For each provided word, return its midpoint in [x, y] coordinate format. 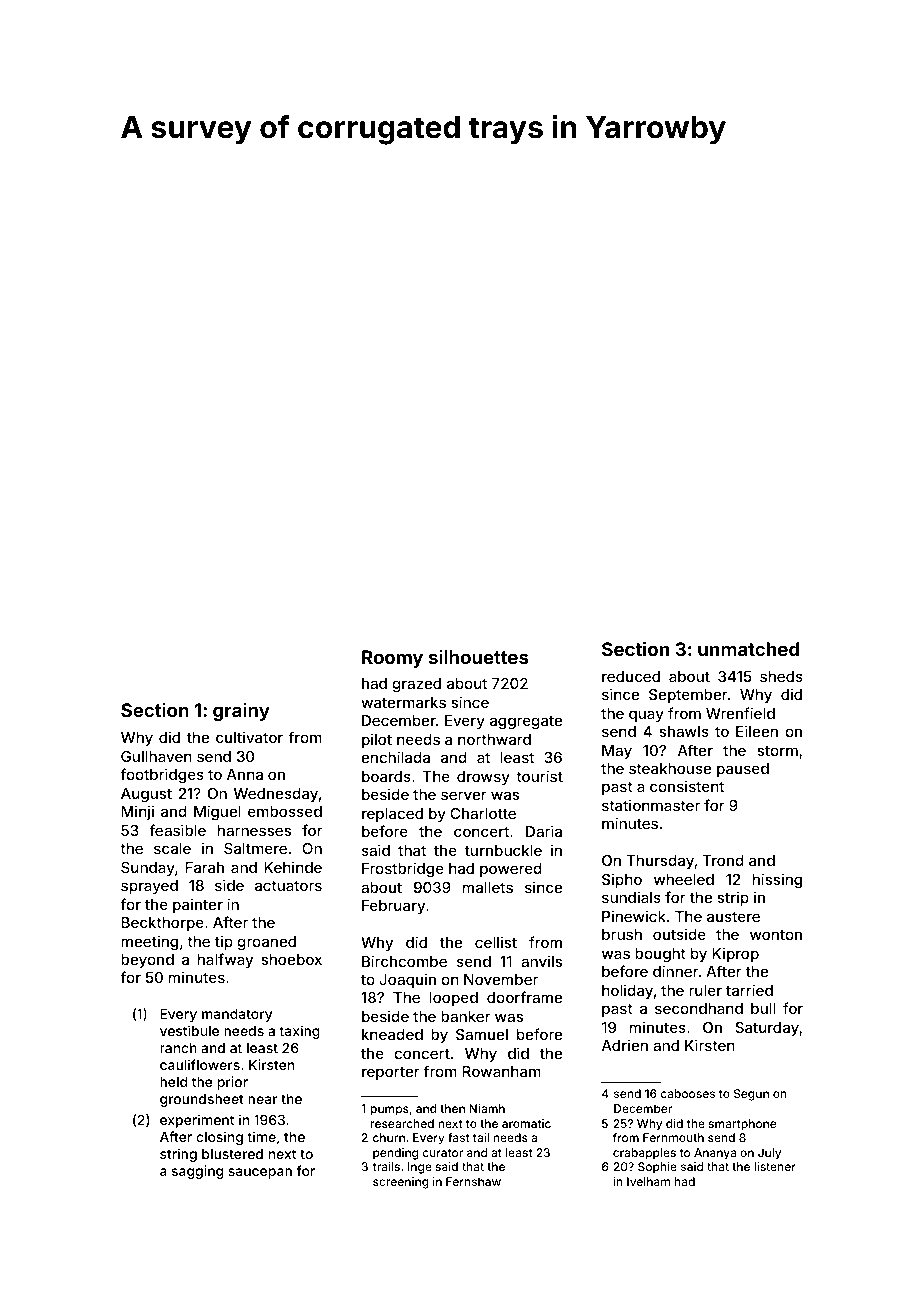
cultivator [249, 737]
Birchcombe [404, 961]
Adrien [625, 1045]
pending [395, 1154]
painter [198, 905]
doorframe [524, 997]
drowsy [483, 778]
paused [743, 770]
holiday [627, 991]
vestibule [189, 1030]
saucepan [260, 1173]
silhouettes [478, 657]
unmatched [748, 649]
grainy [241, 712]
